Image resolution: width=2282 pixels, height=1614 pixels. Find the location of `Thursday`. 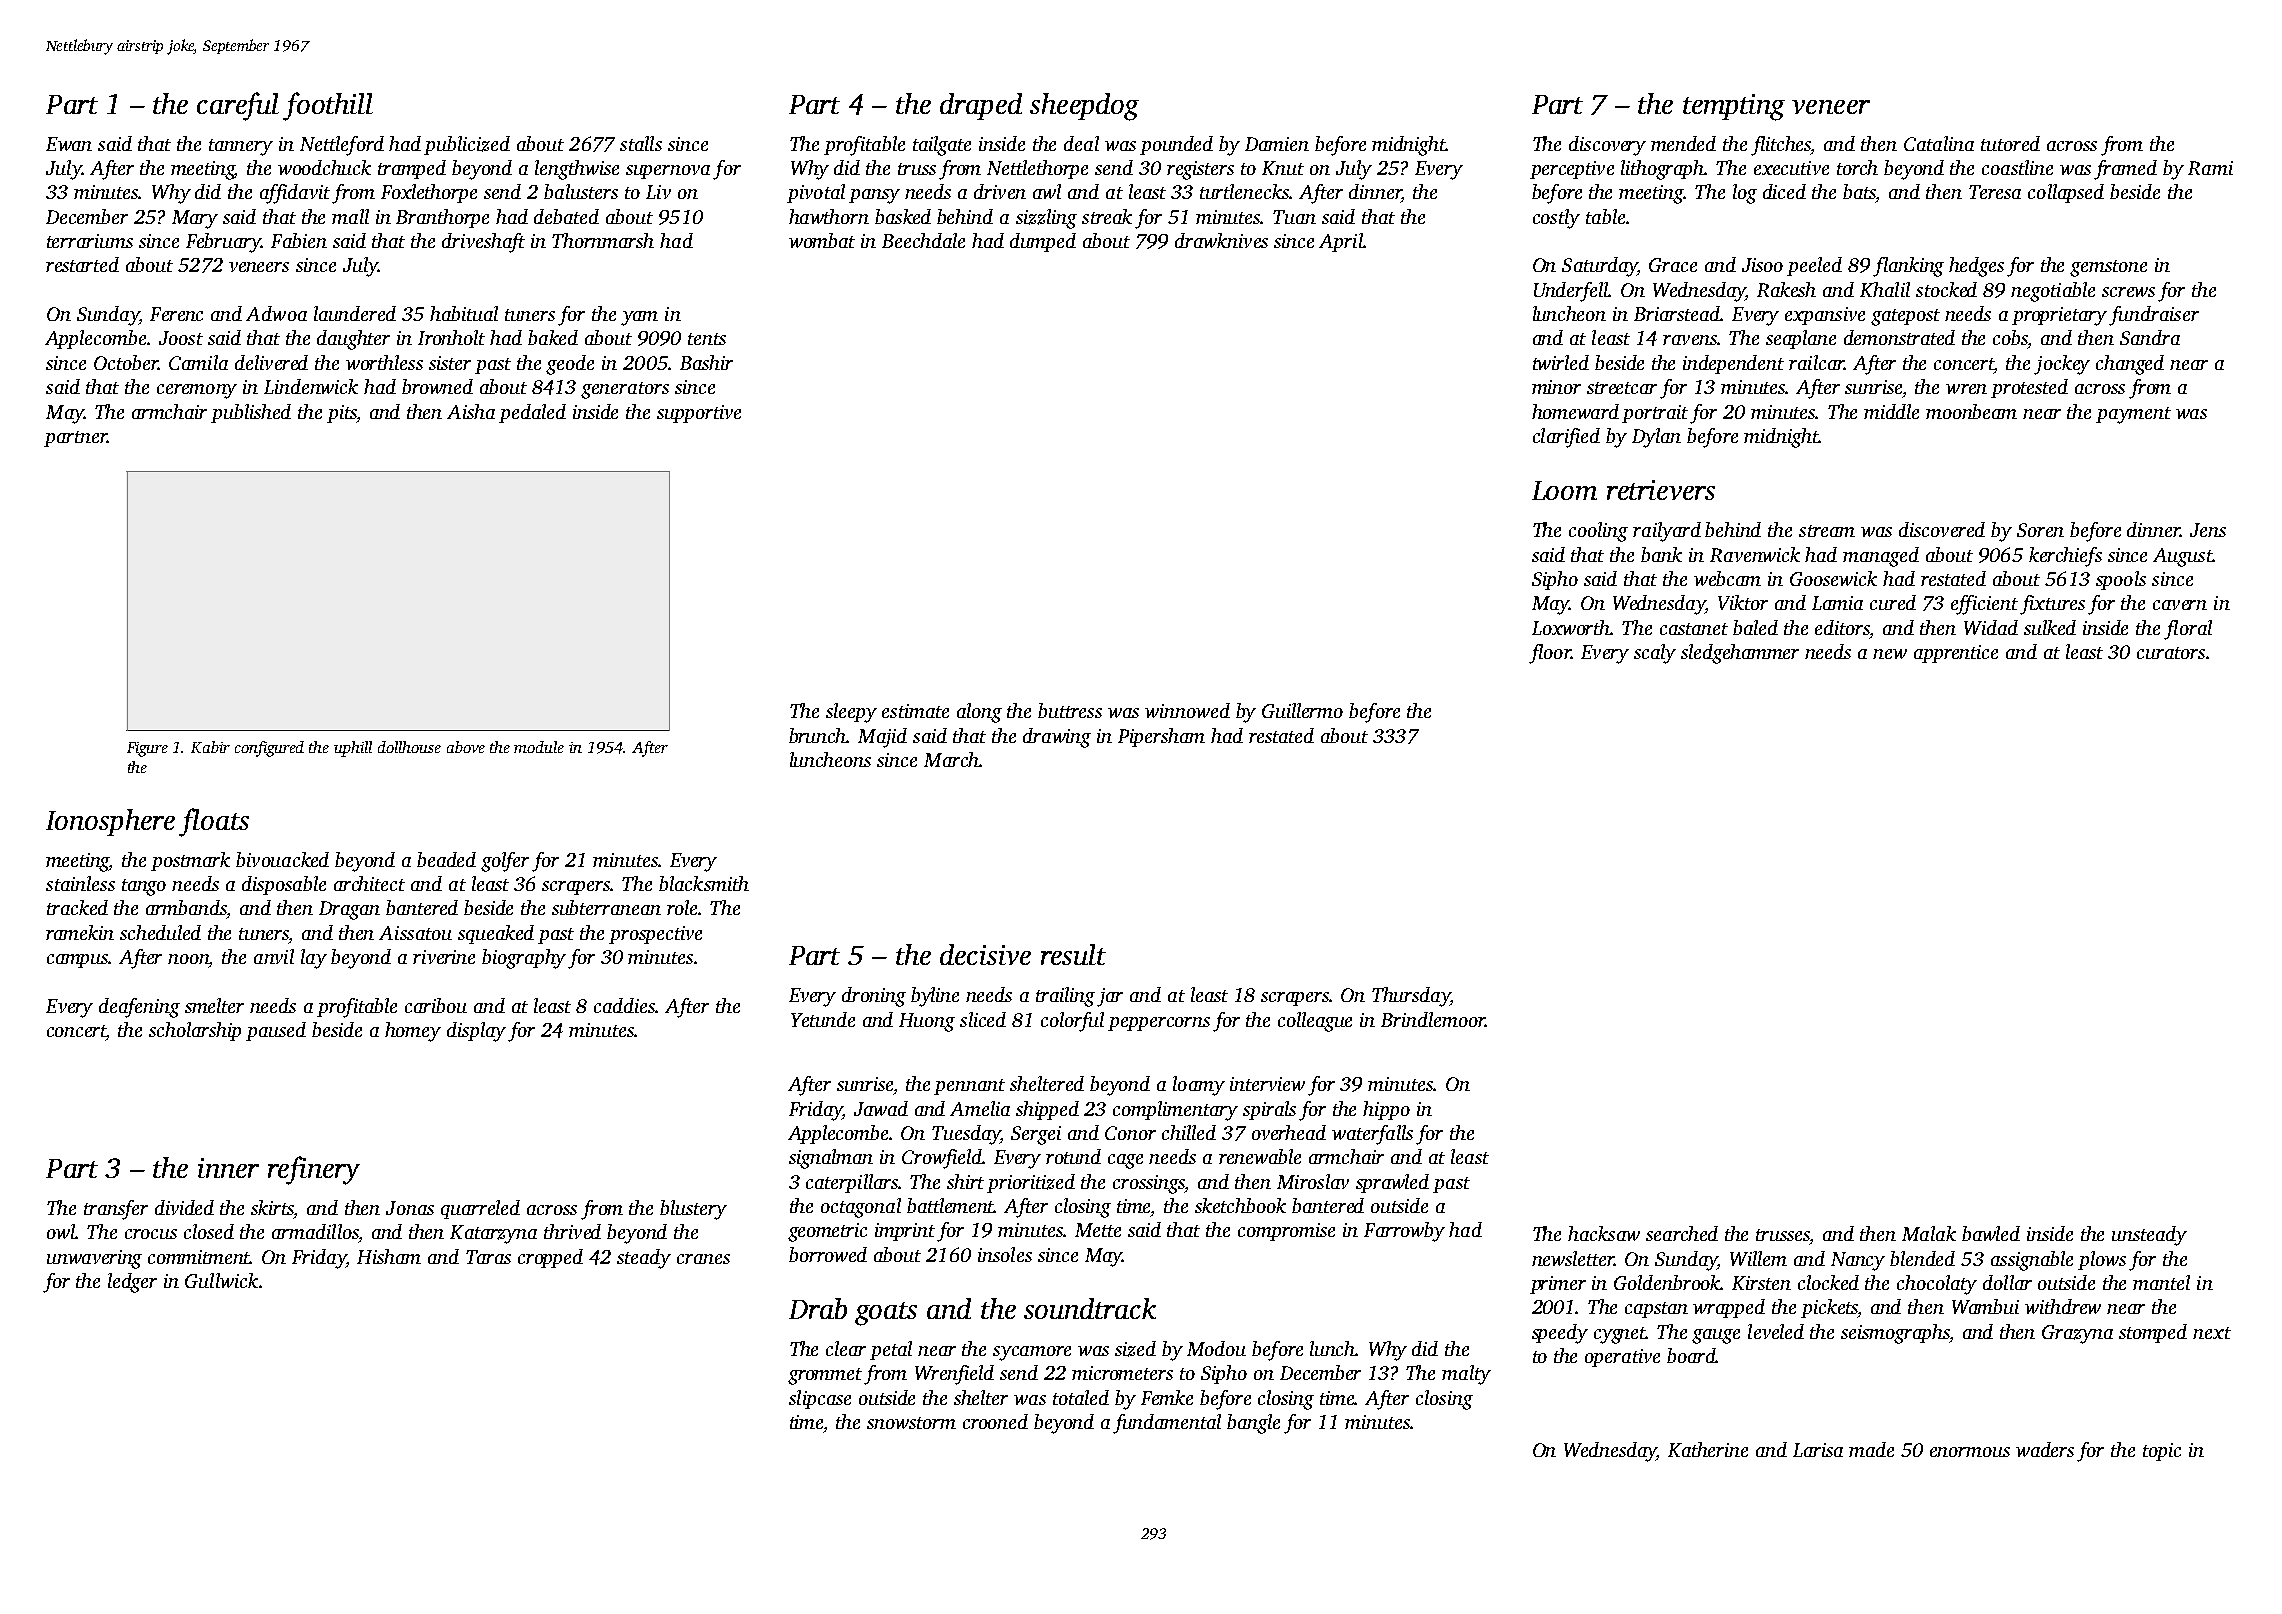

Thursday is located at coordinates (1411, 997).
